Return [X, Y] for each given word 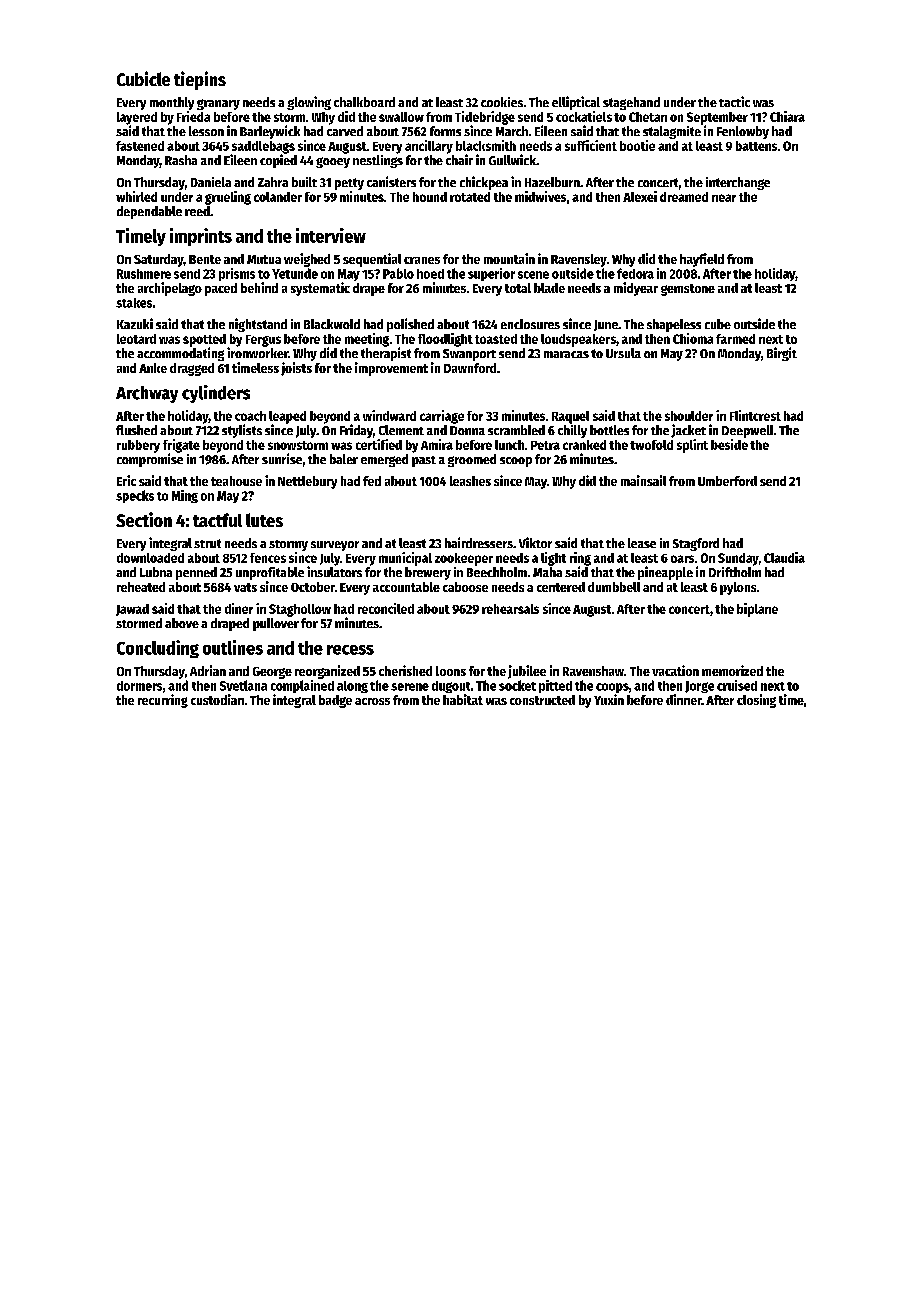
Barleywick [270, 132]
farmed [735, 339]
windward [389, 415]
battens [756, 146]
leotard [136, 339]
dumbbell [614, 587]
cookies [502, 102]
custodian [217, 699]
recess [350, 650]
